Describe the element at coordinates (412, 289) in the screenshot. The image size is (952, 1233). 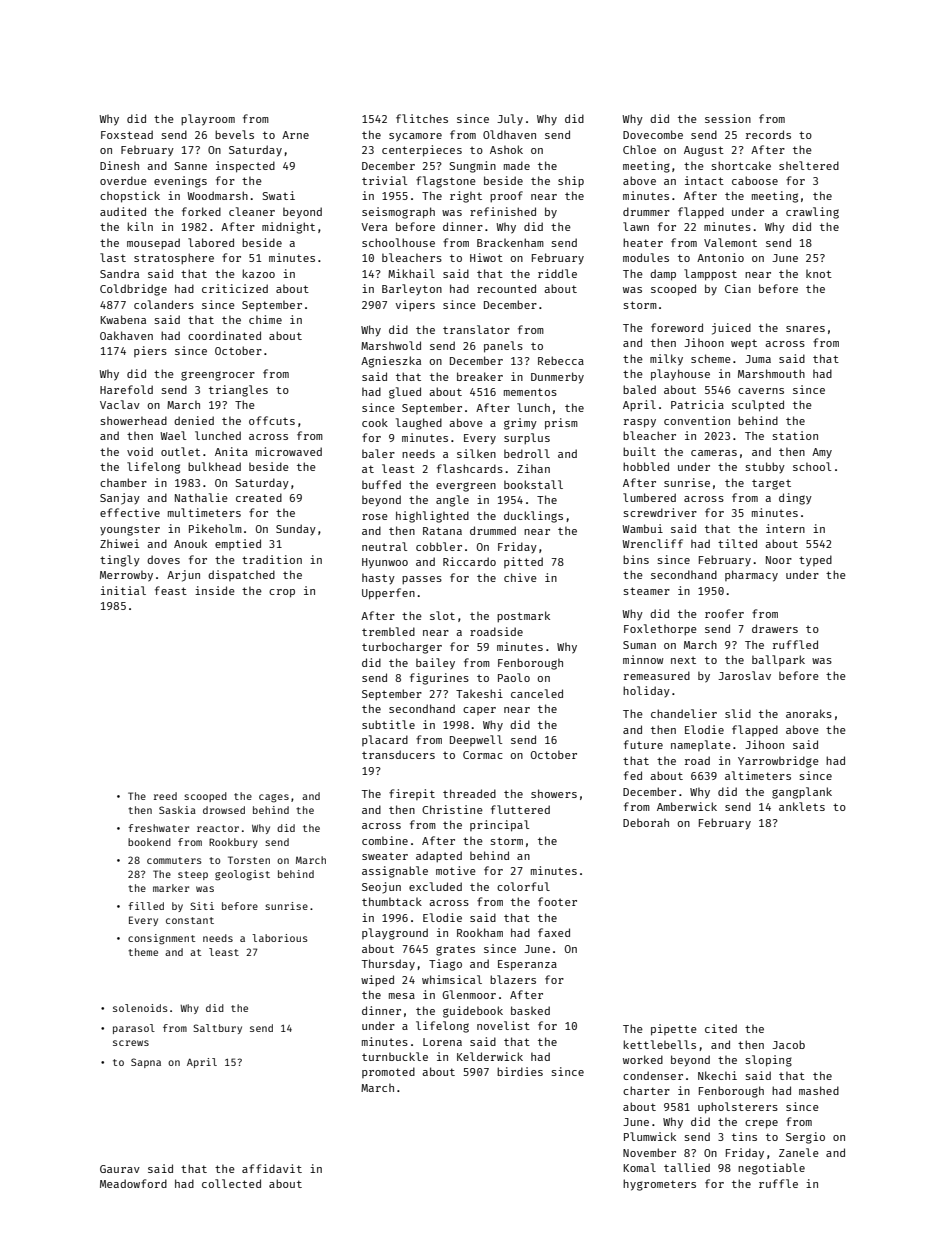
I see `Barleyton` at that location.
